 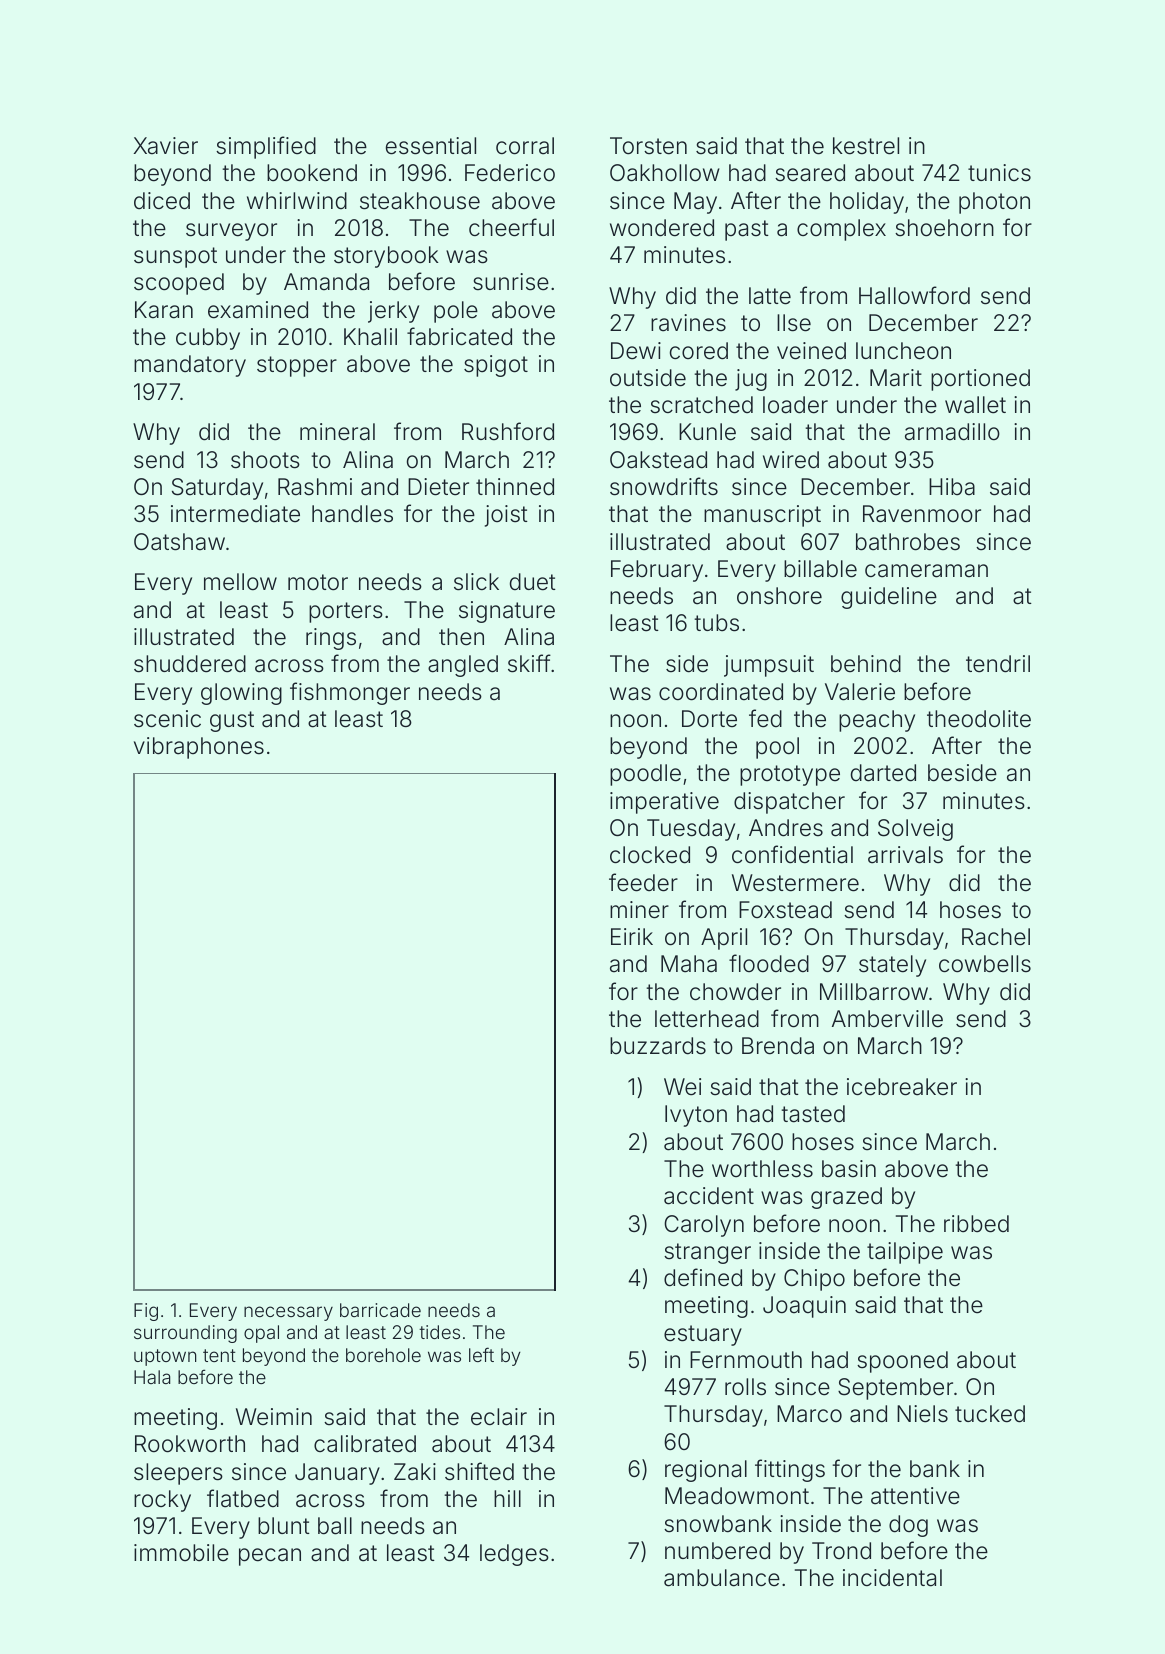 I want to click on Xavier, so click(x=166, y=146).
